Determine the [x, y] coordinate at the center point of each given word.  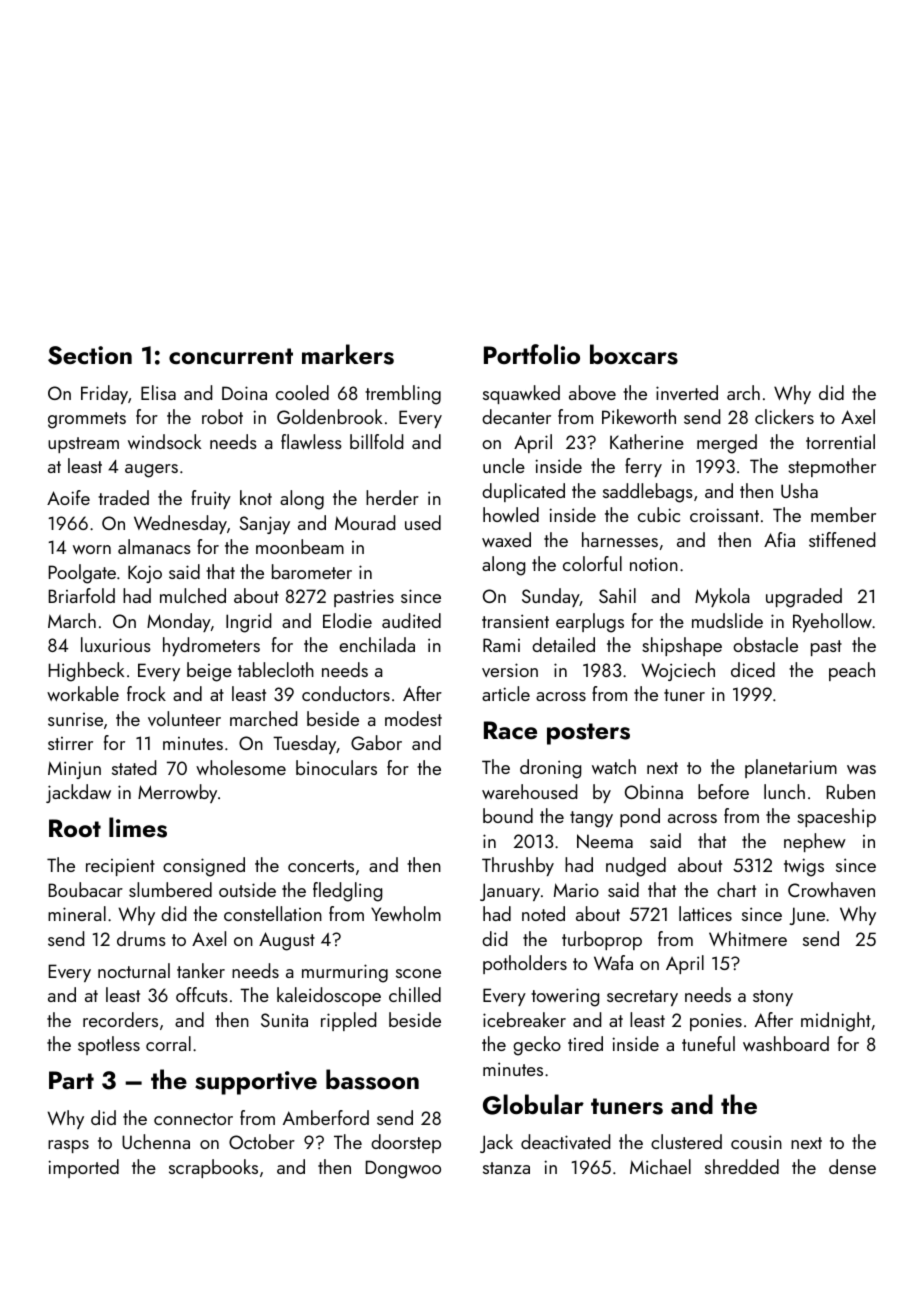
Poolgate [82, 574]
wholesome [241, 767]
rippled [348, 1021]
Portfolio [532, 354]
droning [550, 769]
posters [588, 734]
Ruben [851, 791]
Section [90, 355]
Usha [799, 490]
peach [852, 671]
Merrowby [177, 793]
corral [168, 1043]
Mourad [365, 522]
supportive [256, 1083]
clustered [686, 1141]
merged [727, 444]
